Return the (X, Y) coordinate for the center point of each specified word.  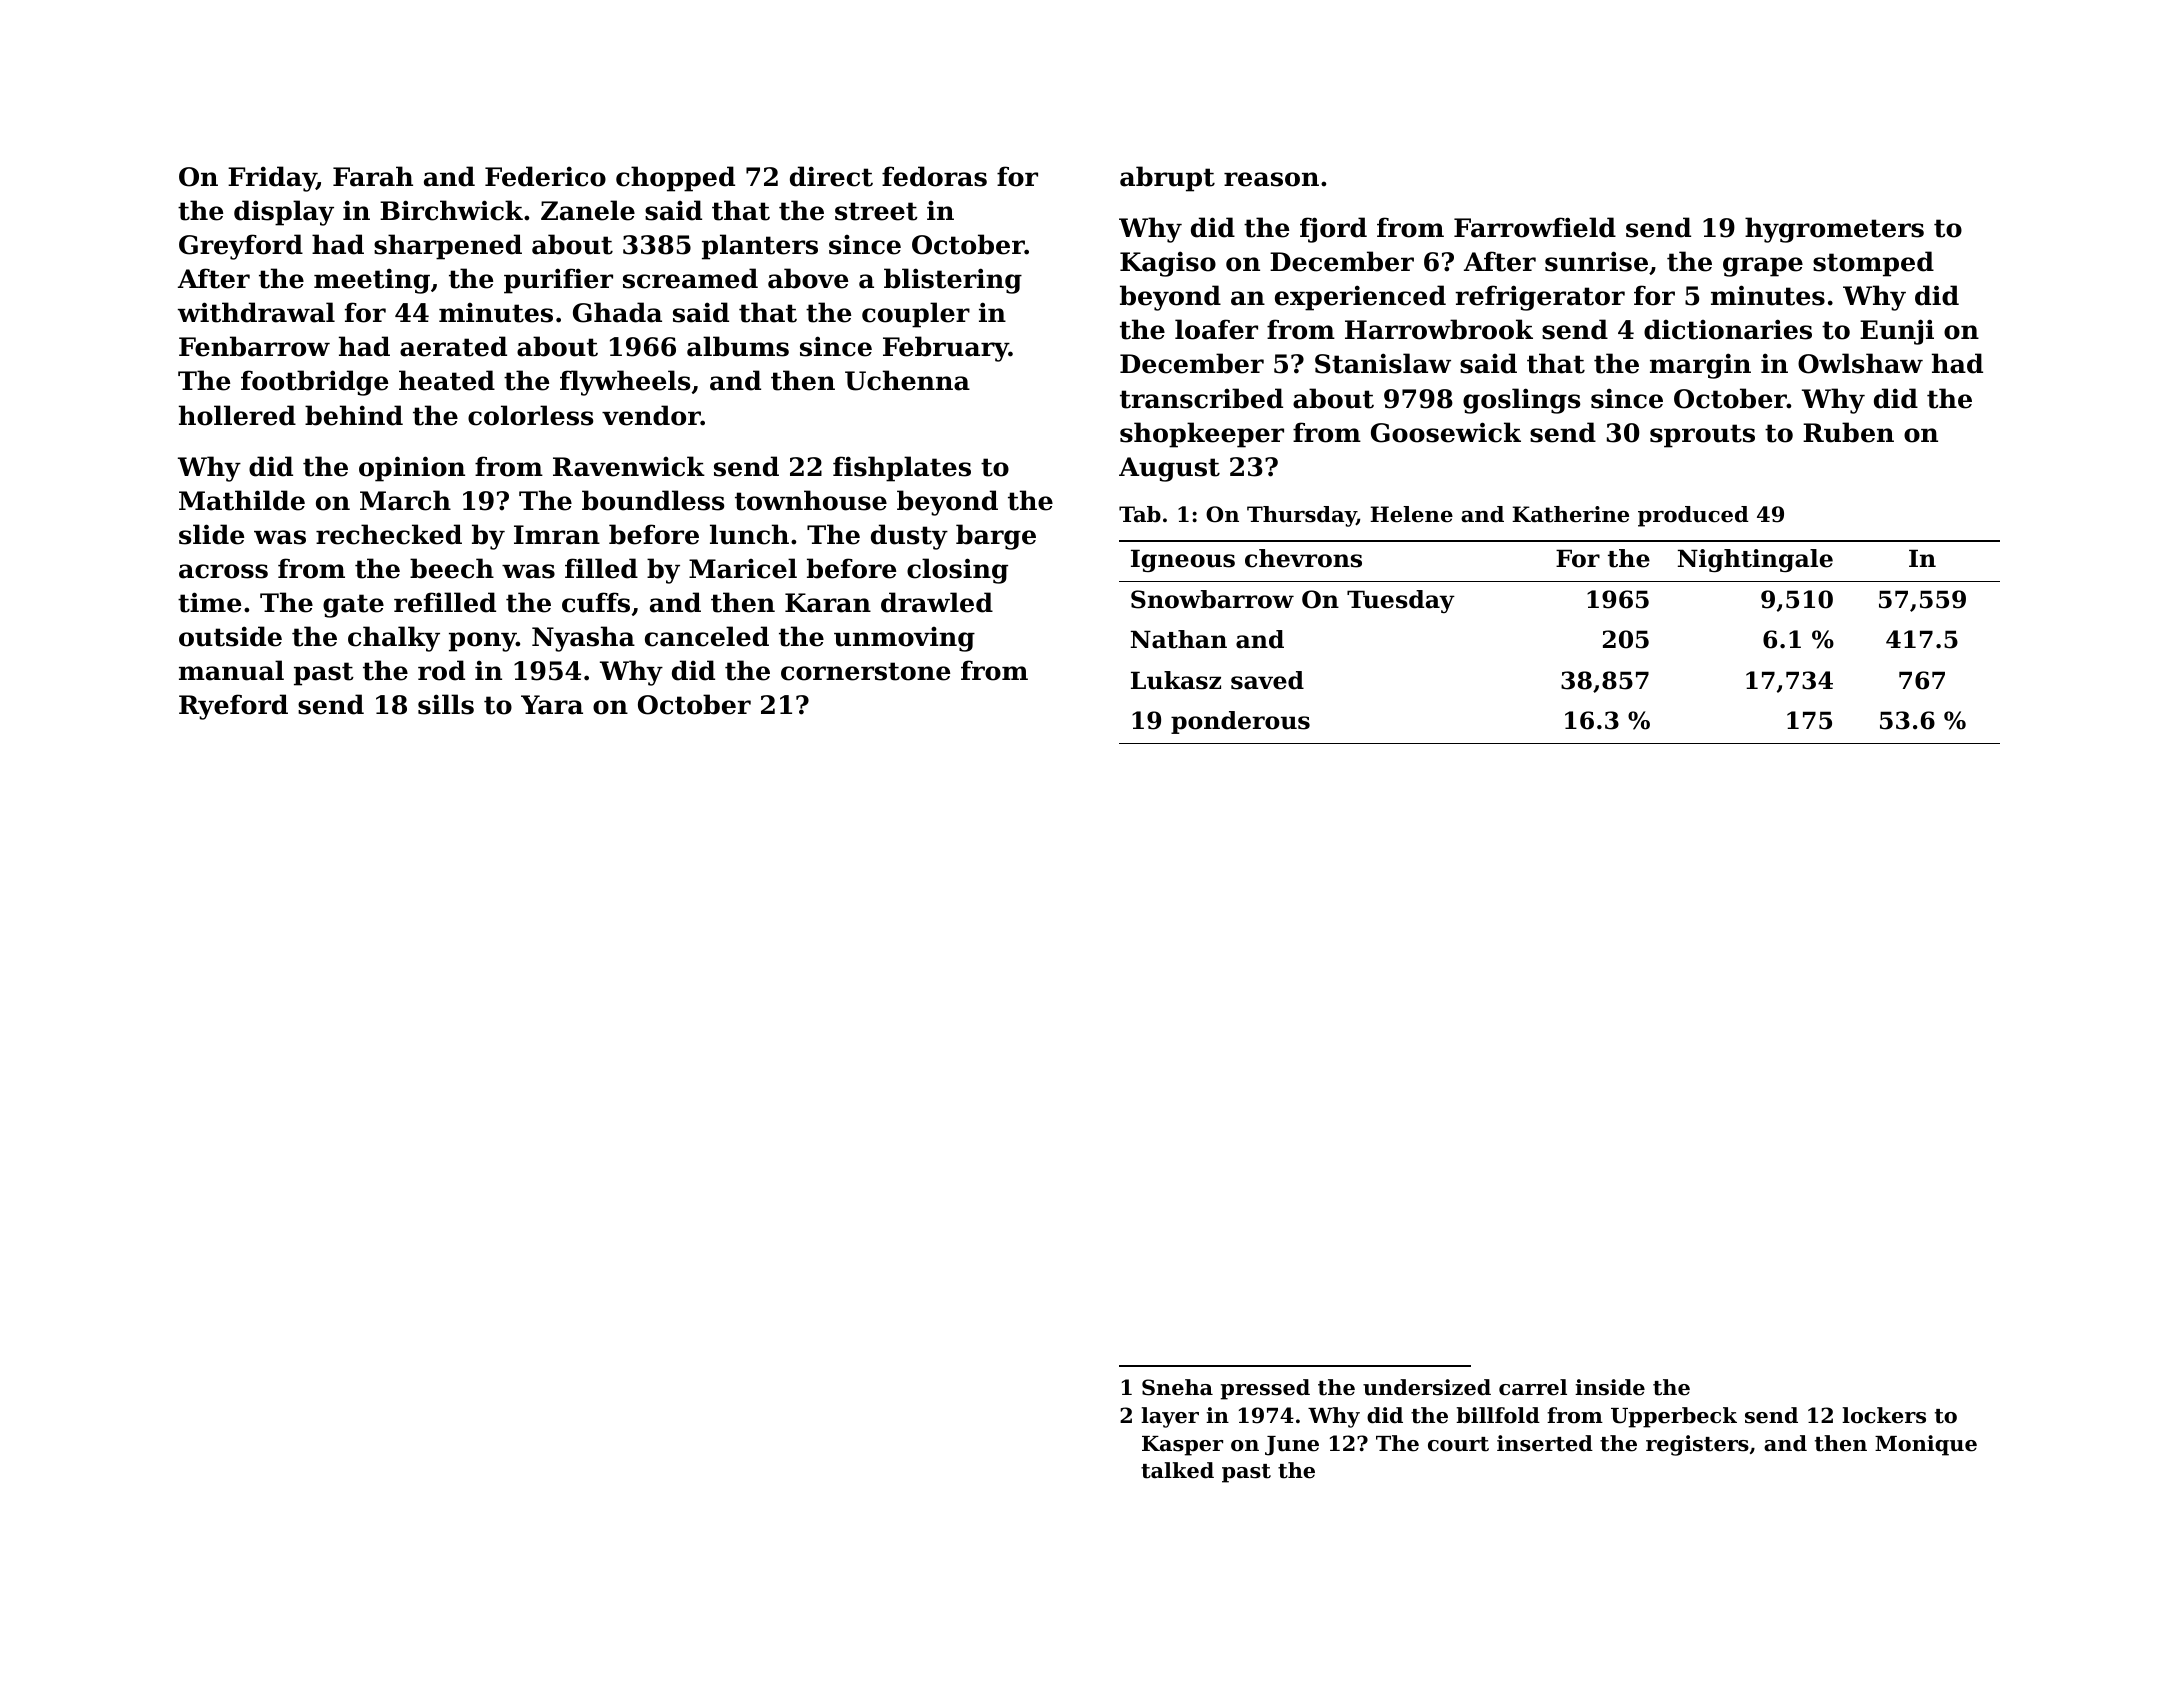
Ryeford (233, 707)
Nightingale (1755, 560)
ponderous (1240, 722)
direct (831, 176)
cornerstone (865, 671)
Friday (272, 179)
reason (1271, 179)
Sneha (1177, 1387)
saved (1267, 680)
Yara (552, 705)
